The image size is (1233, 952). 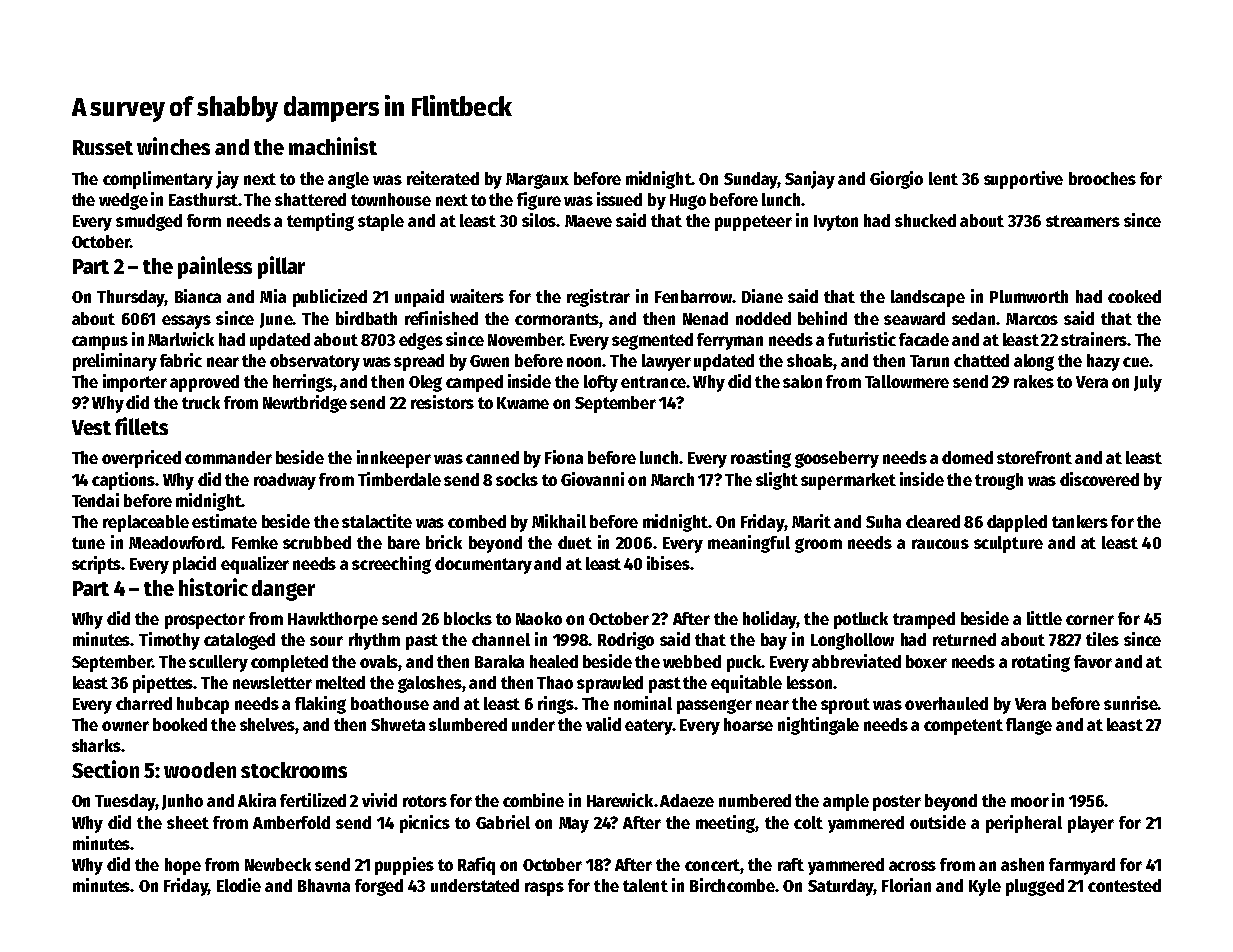 I want to click on Naoko, so click(x=539, y=618).
